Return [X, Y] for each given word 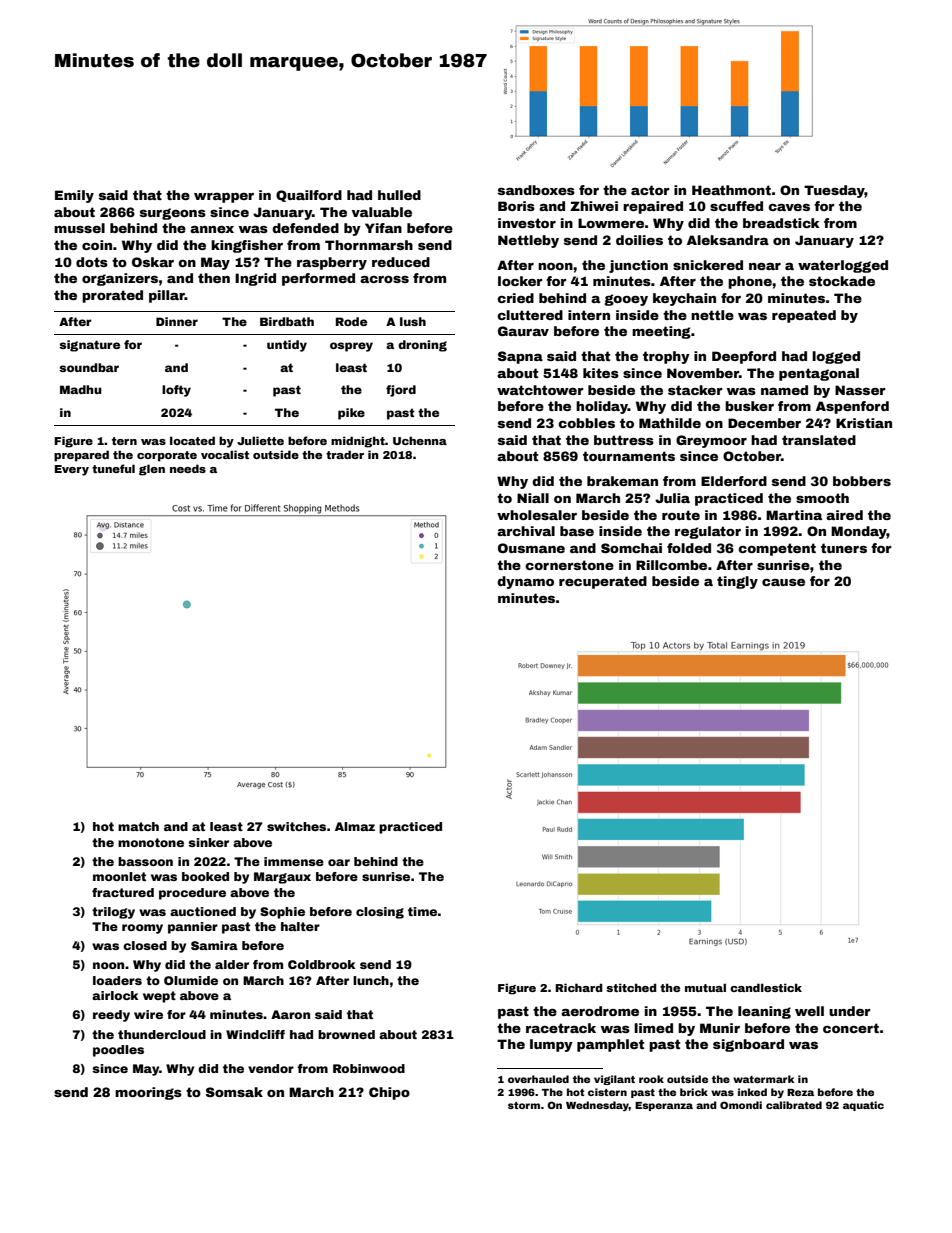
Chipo [389, 1093]
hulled [399, 195]
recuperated [603, 582]
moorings [148, 1093]
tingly [737, 582]
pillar [167, 296]
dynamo [525, 582]
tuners [844, 548]
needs [188, 468]
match [138, 826]
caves [789, 207]
